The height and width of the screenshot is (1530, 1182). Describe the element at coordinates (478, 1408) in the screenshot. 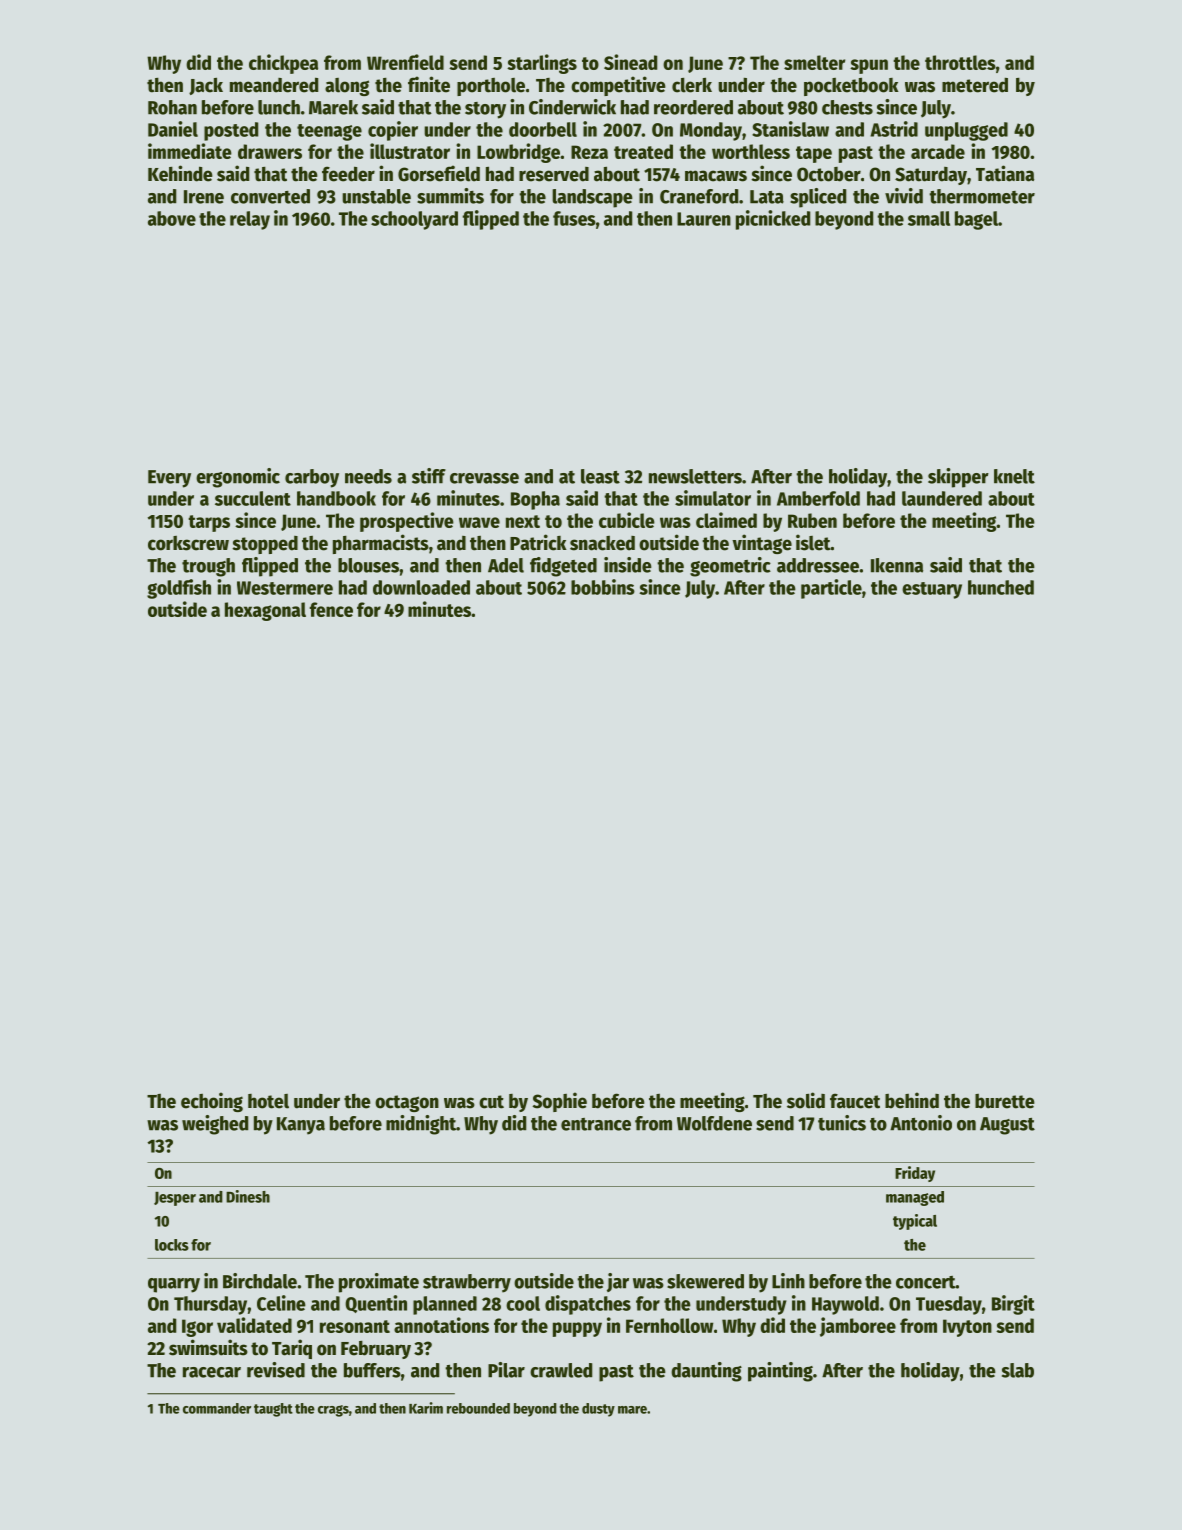

I see `rebounded` at that location.
